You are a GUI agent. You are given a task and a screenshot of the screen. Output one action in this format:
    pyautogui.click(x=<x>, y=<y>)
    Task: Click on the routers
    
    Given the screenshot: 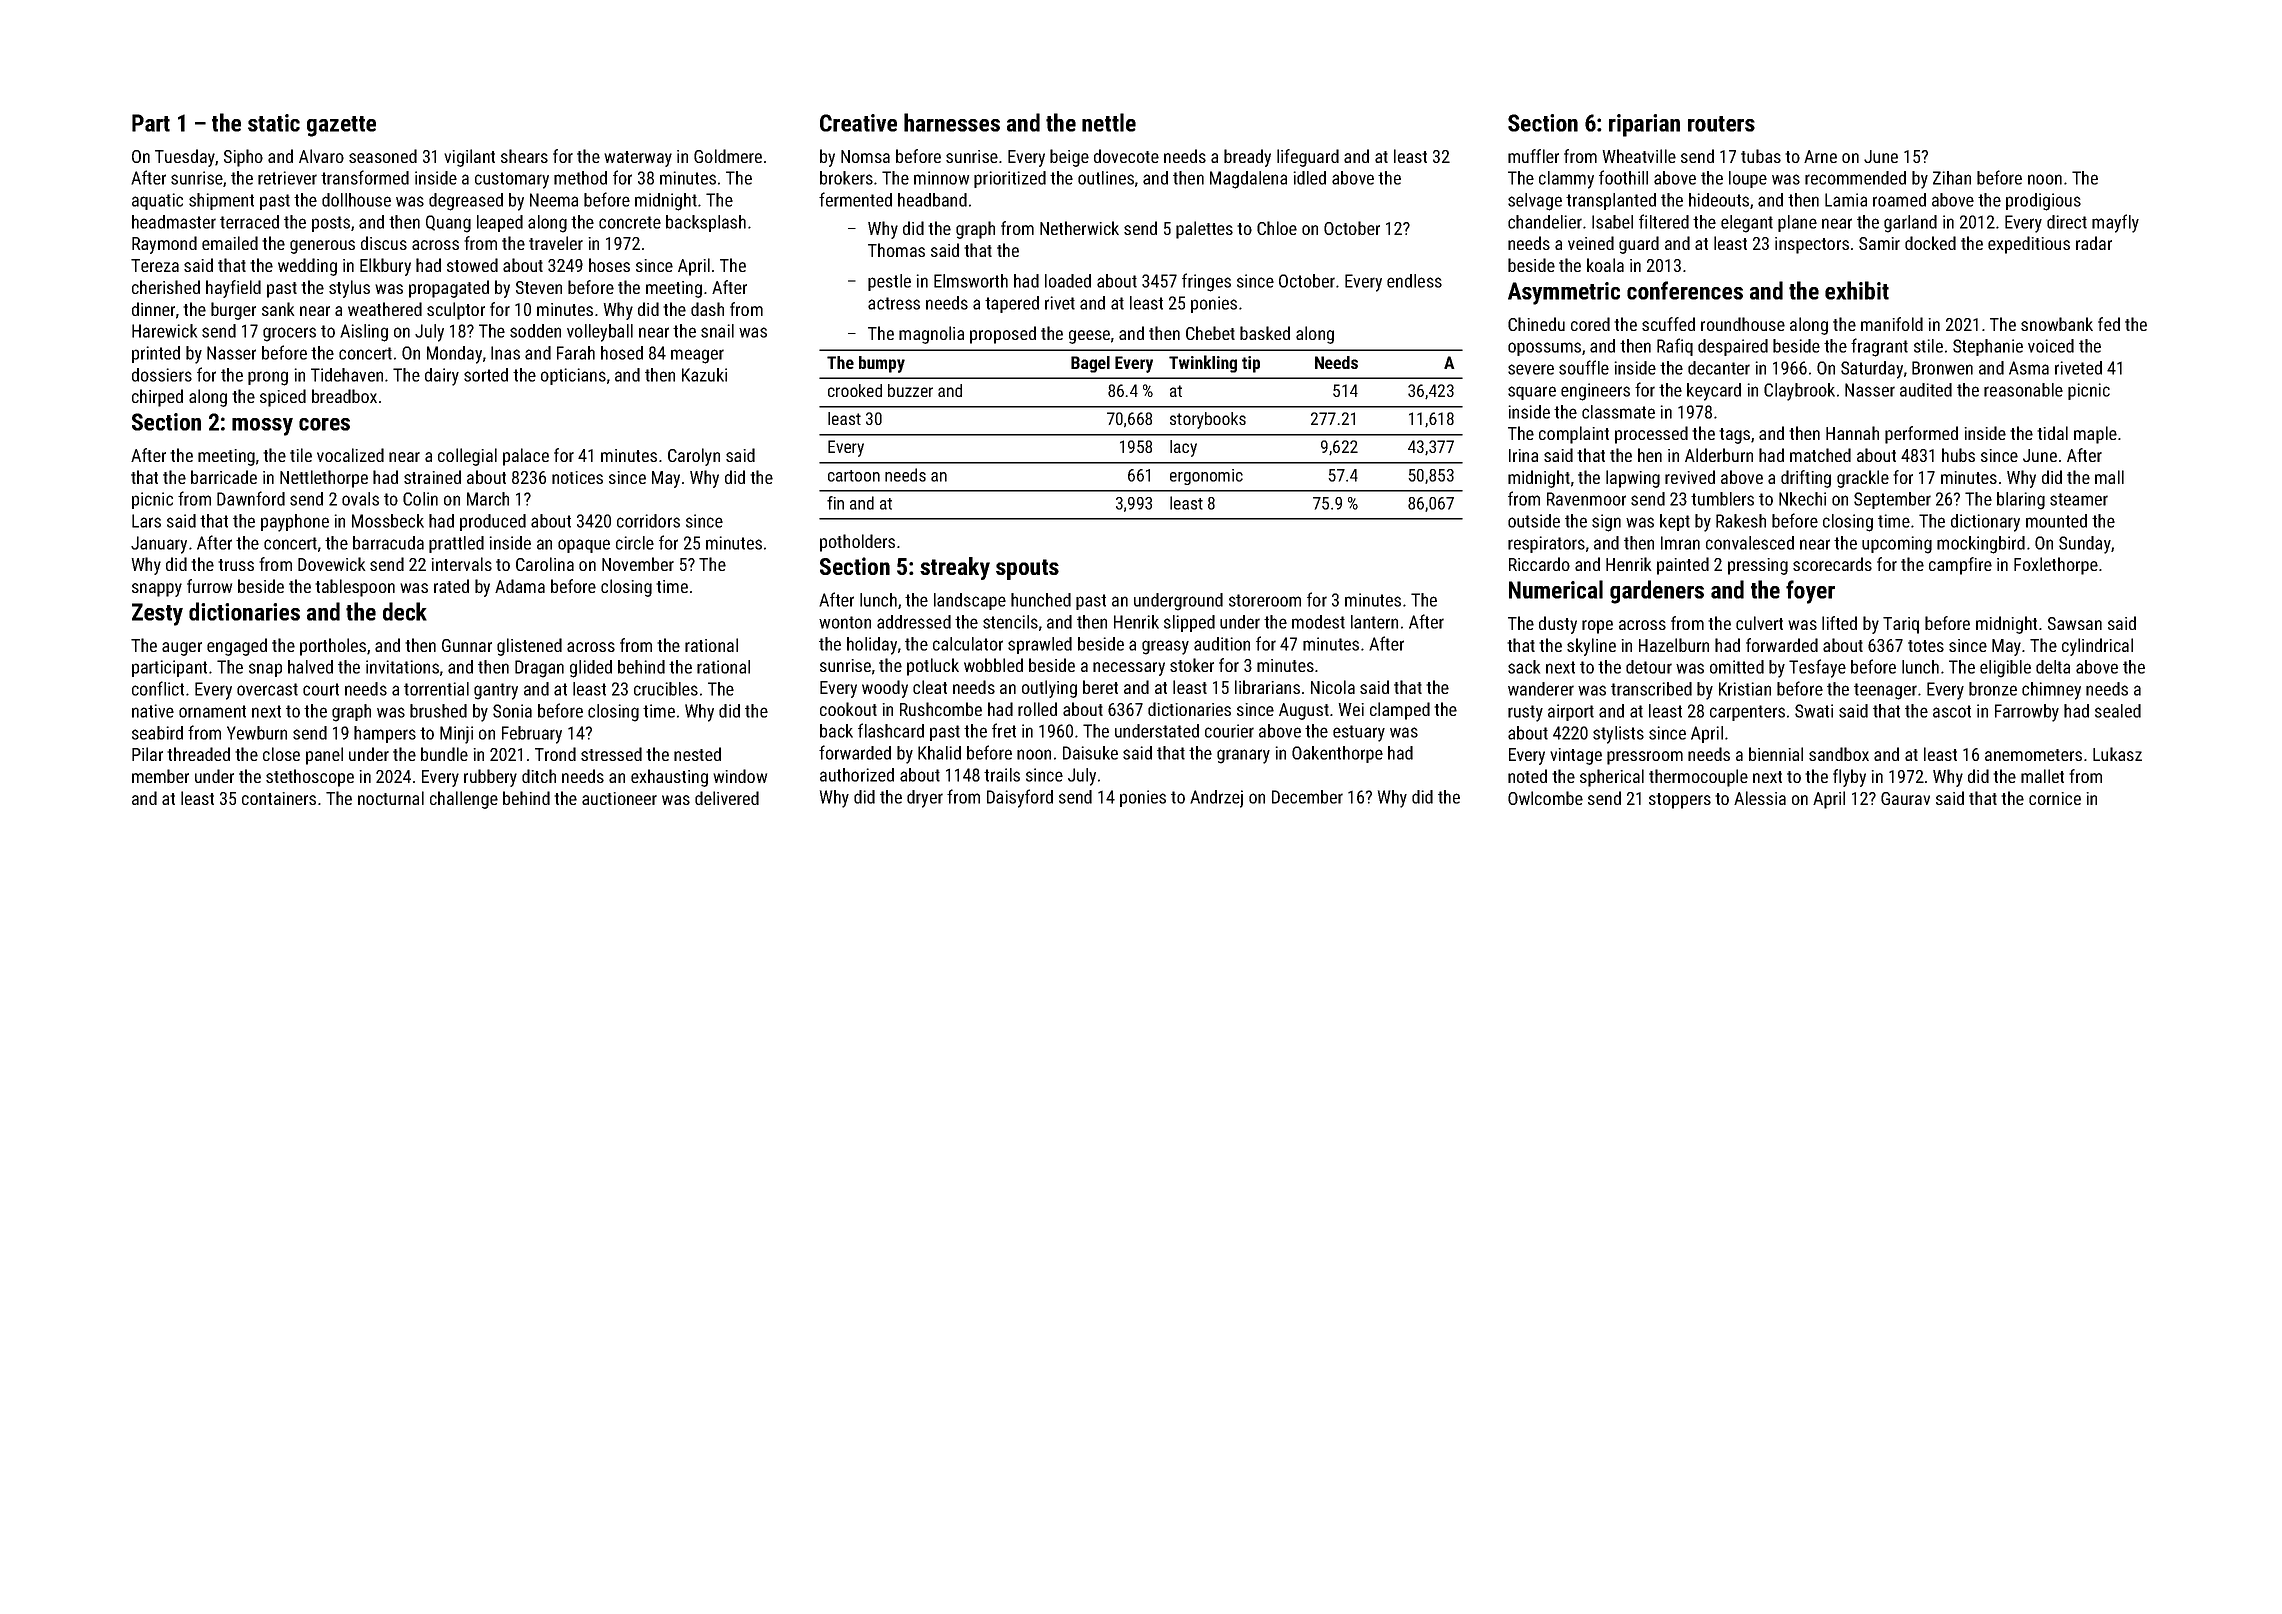 What is the action you would take?
    pyautogui.click(x=1721, y=124)
